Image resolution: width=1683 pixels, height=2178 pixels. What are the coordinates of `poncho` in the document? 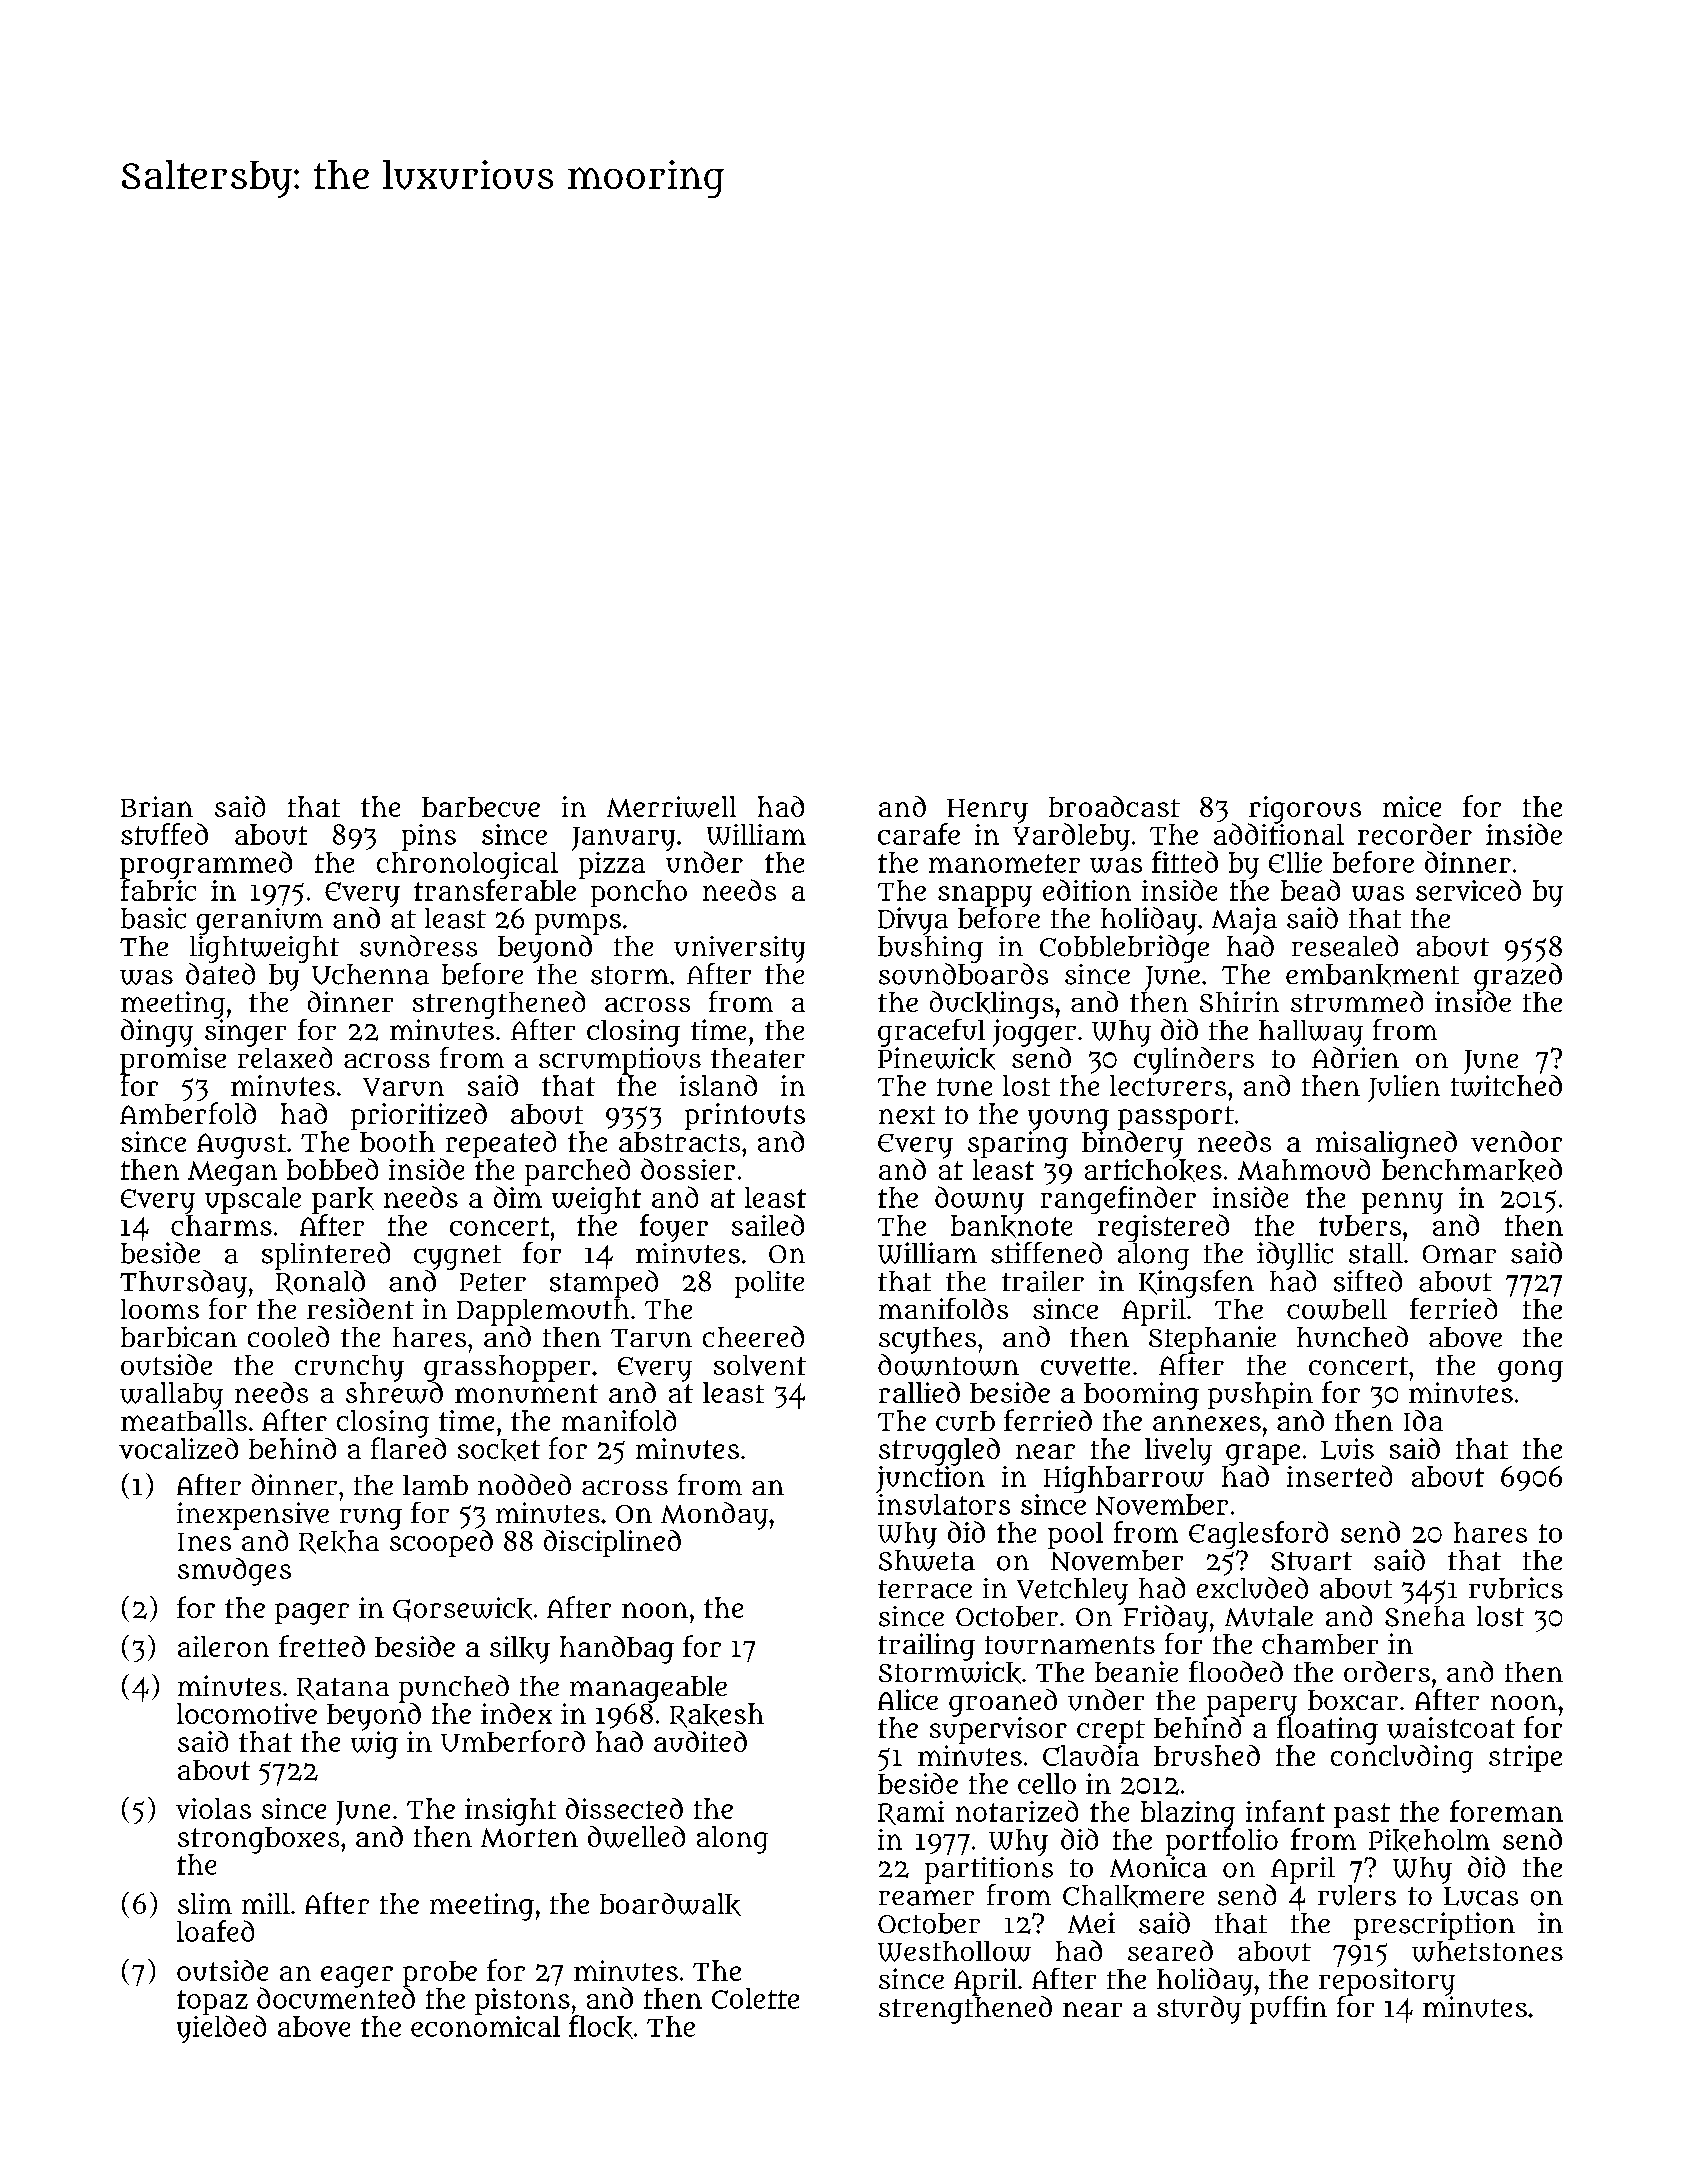 It's located at (639, 893).
